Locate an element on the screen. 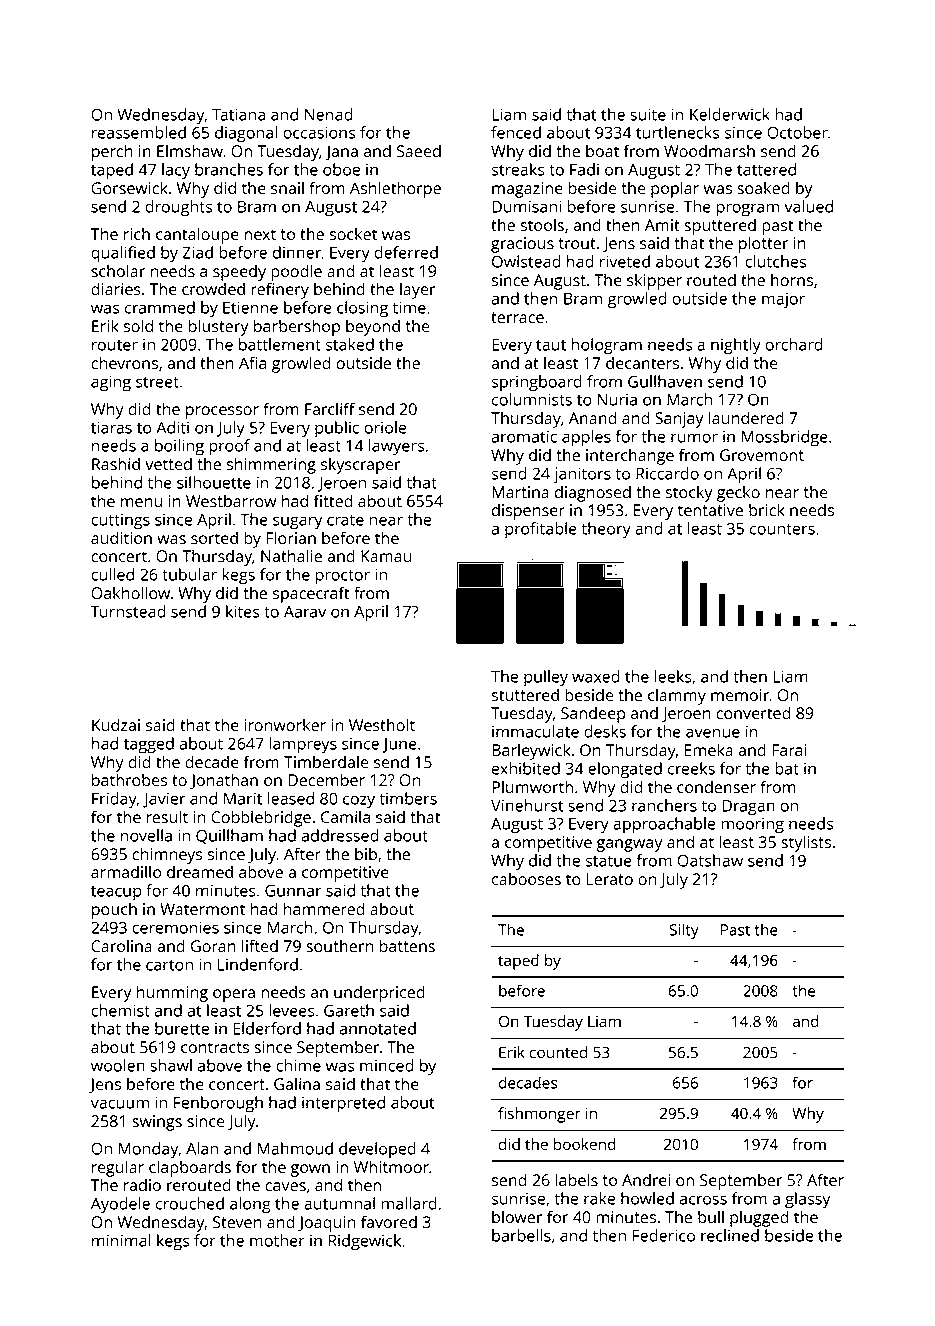  suite is located at coordinates (648, 114).
